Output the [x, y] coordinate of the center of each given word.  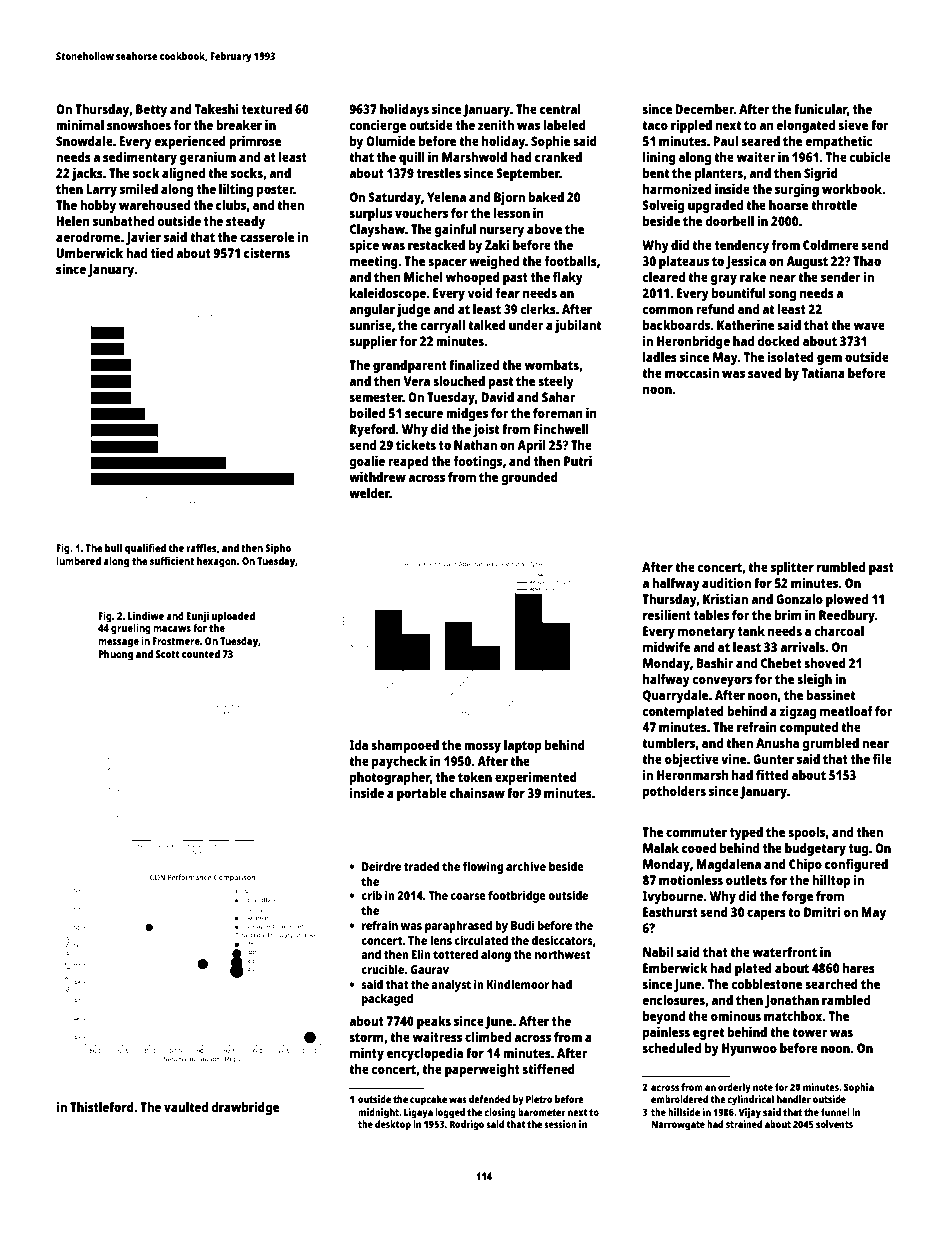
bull [113, 548]
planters [719, 174]
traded [421, 866]
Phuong [115, 655]
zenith [496, 124]
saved [765, 373]
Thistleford [102, 1106]
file [882, 758]
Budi [522, 925]
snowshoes [139, 125]
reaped [408, 462]
